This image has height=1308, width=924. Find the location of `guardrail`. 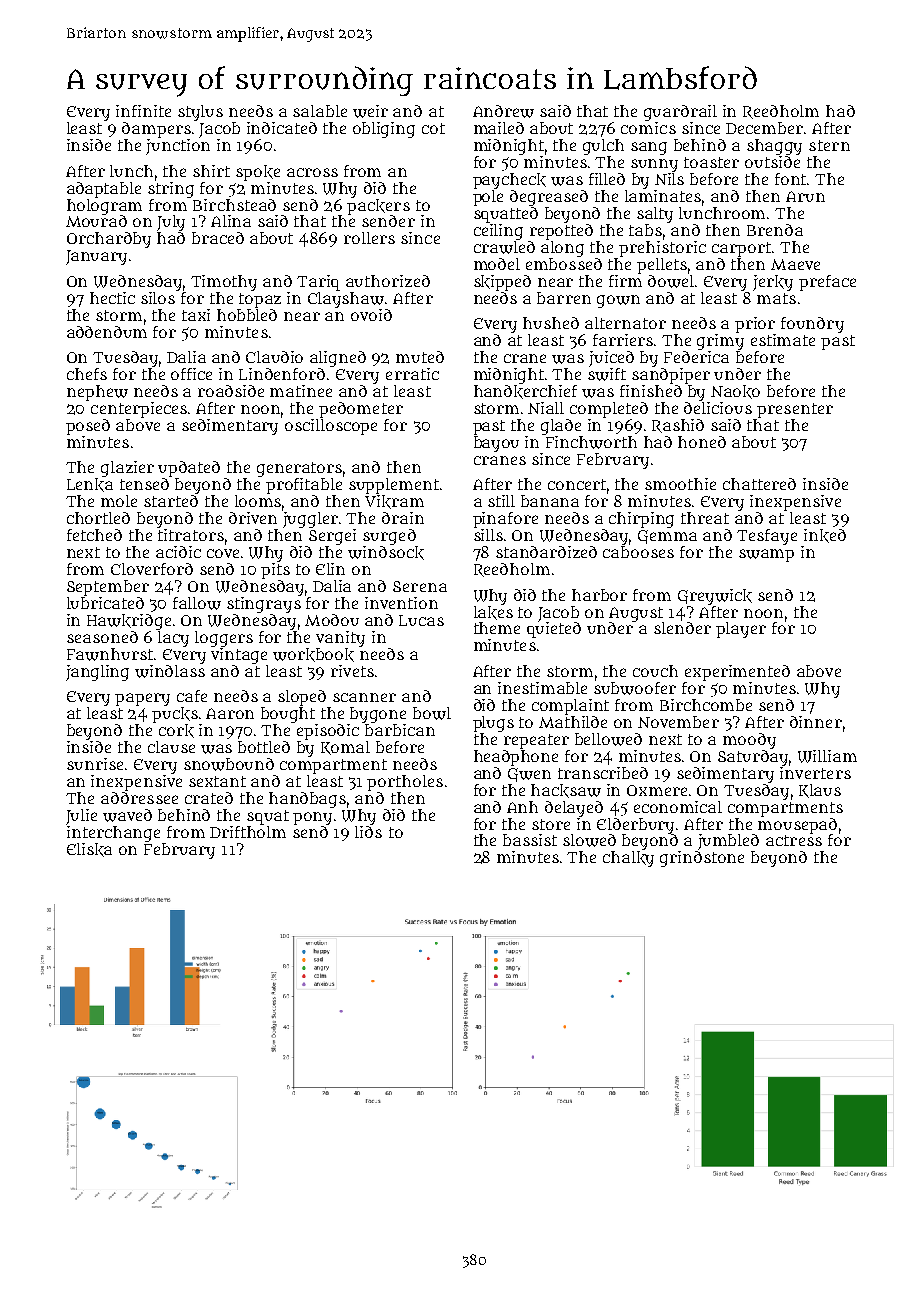

guardrail is located at coordinates (680, 113).
